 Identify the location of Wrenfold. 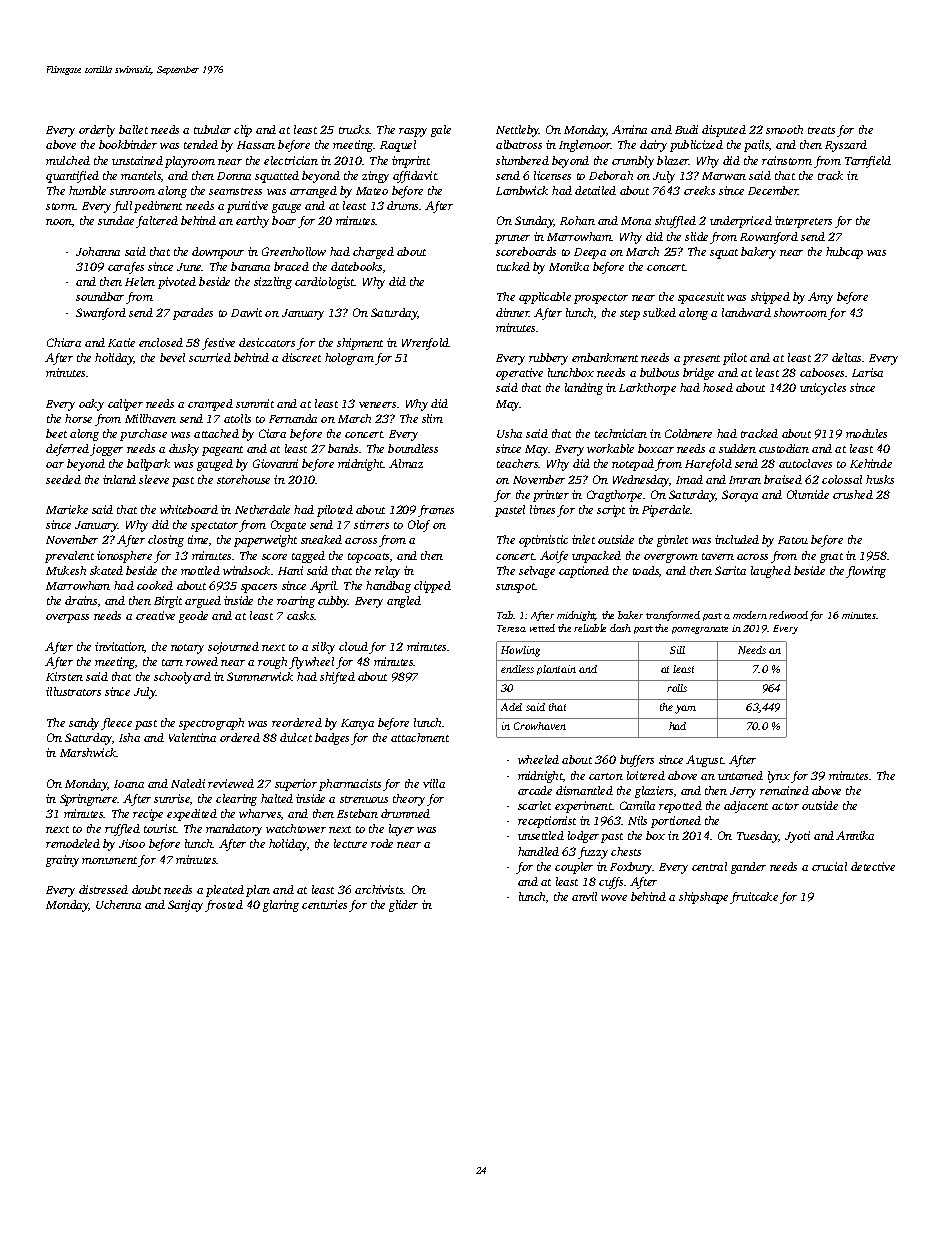
(425, 344).
